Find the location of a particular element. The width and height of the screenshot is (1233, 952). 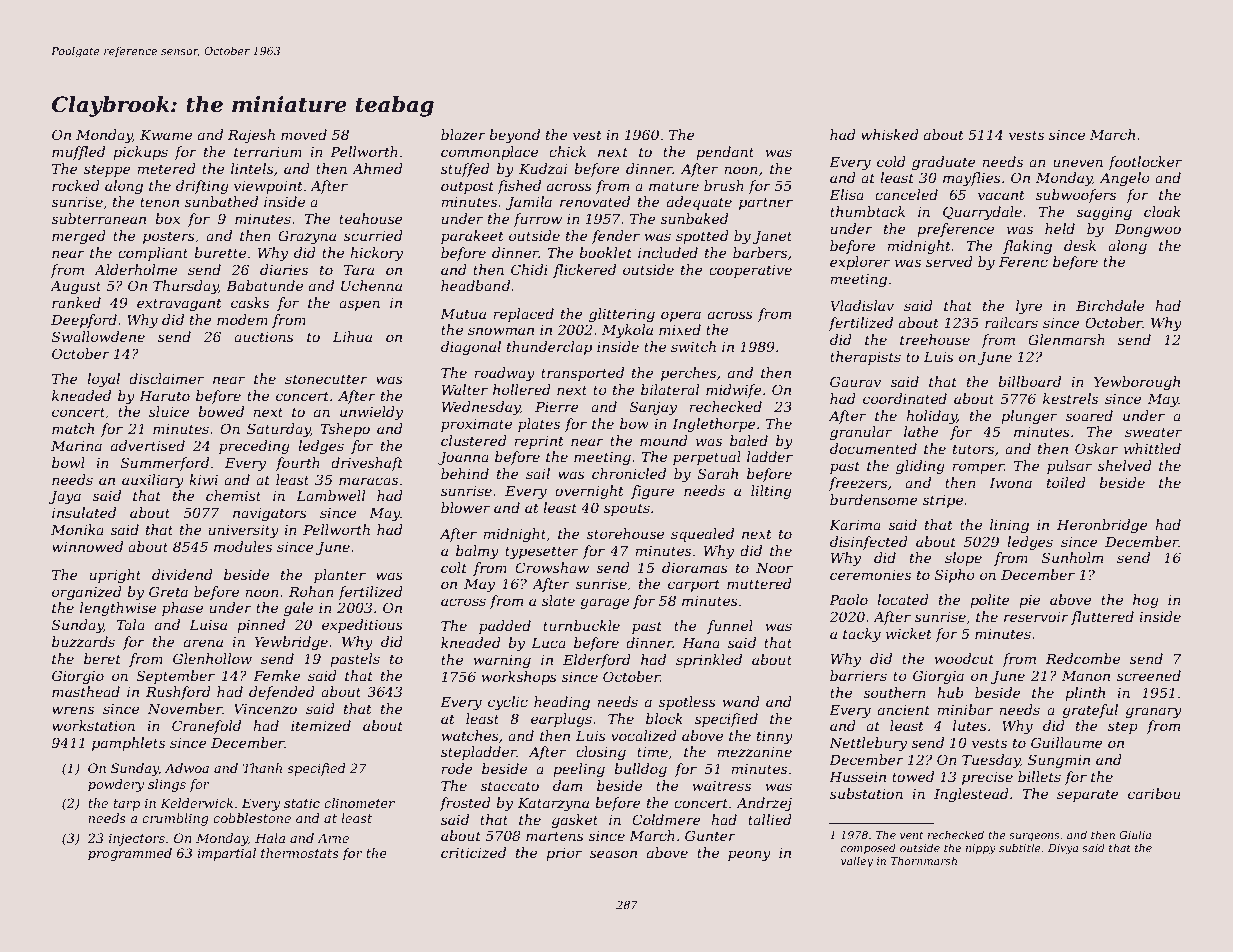

criticized is located at coordinates (473, 853).
